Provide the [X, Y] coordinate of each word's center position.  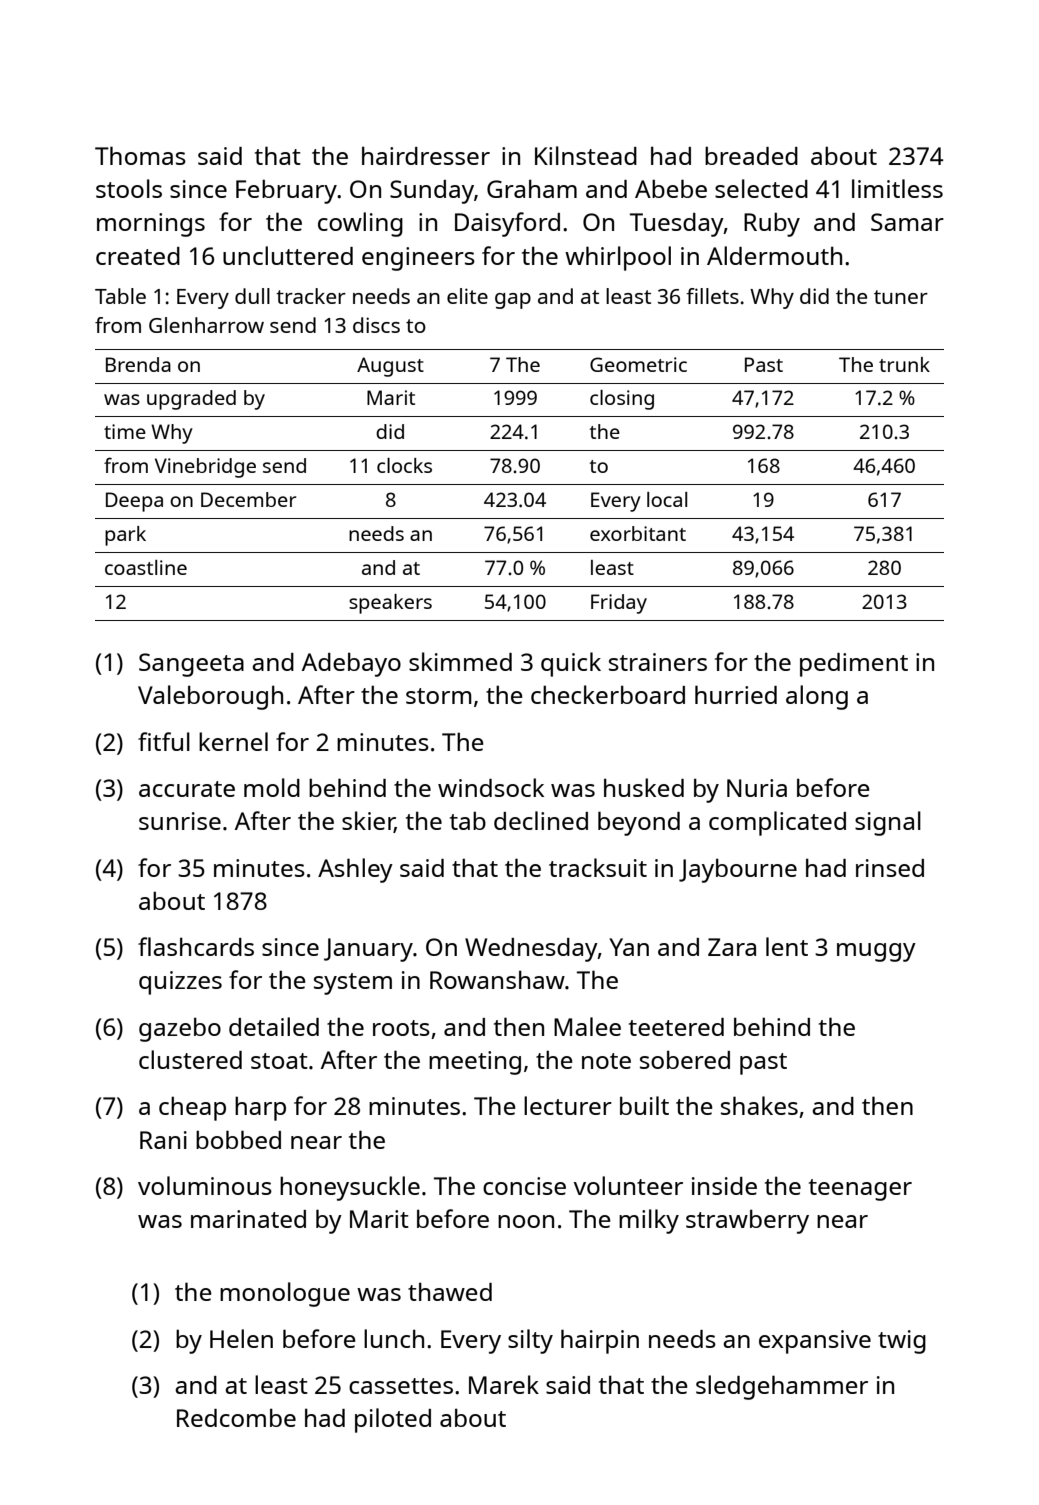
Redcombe [236, 1417]
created [138, 256]
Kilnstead [586, 155]
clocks [404, 465]
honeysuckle [350, 1188]
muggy [876, 952]
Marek [504, 1384]
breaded [751, 155]
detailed [274, 1026]
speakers [390, 604]
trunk [904, 364]
